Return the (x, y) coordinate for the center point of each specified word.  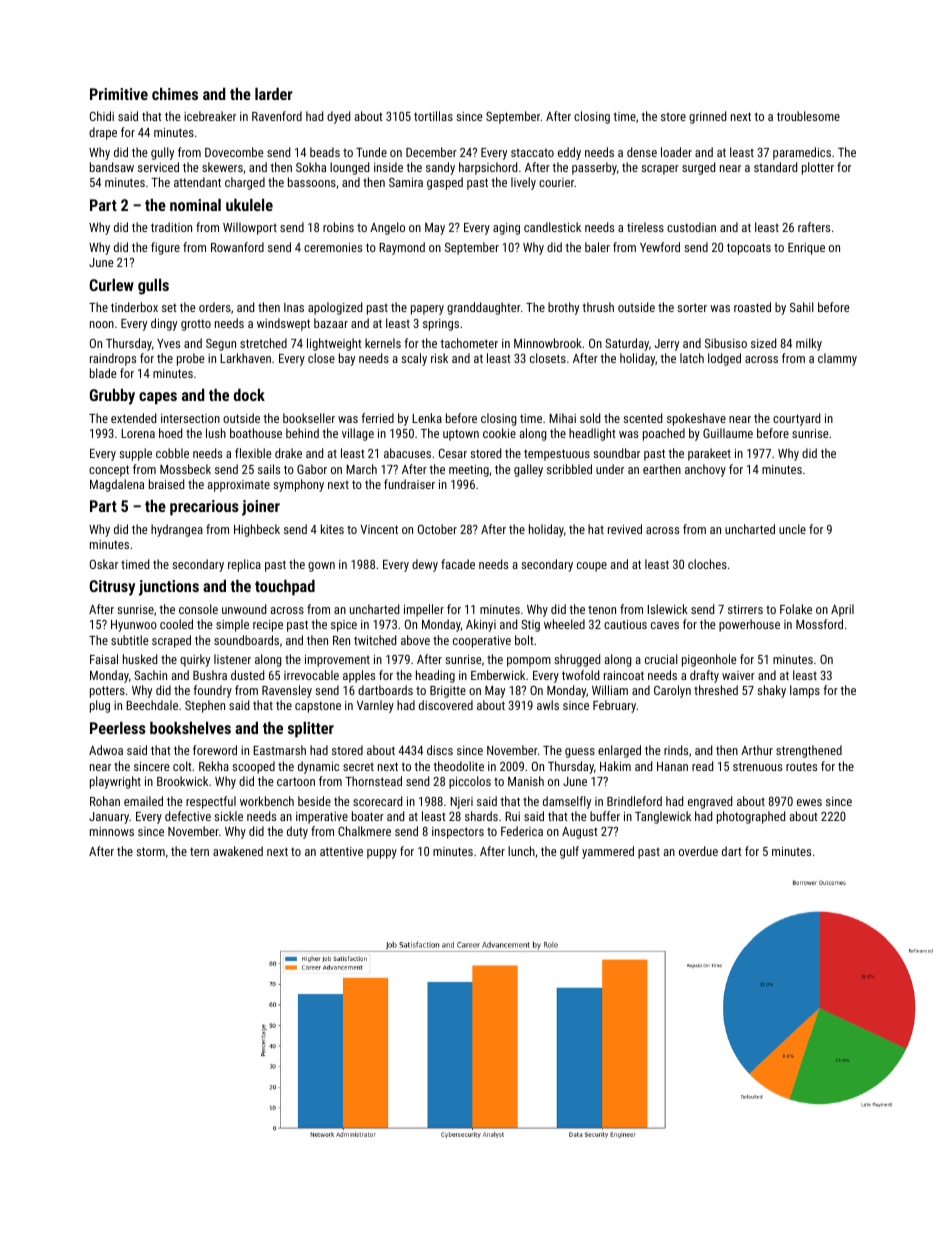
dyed (338, 117)
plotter (818, 168)
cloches (707, 564)
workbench (267, 801)
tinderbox (134, 307)
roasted (752, 307)
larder (274, 94)
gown (321, 567)
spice (344, 626)
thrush (598, 307)
